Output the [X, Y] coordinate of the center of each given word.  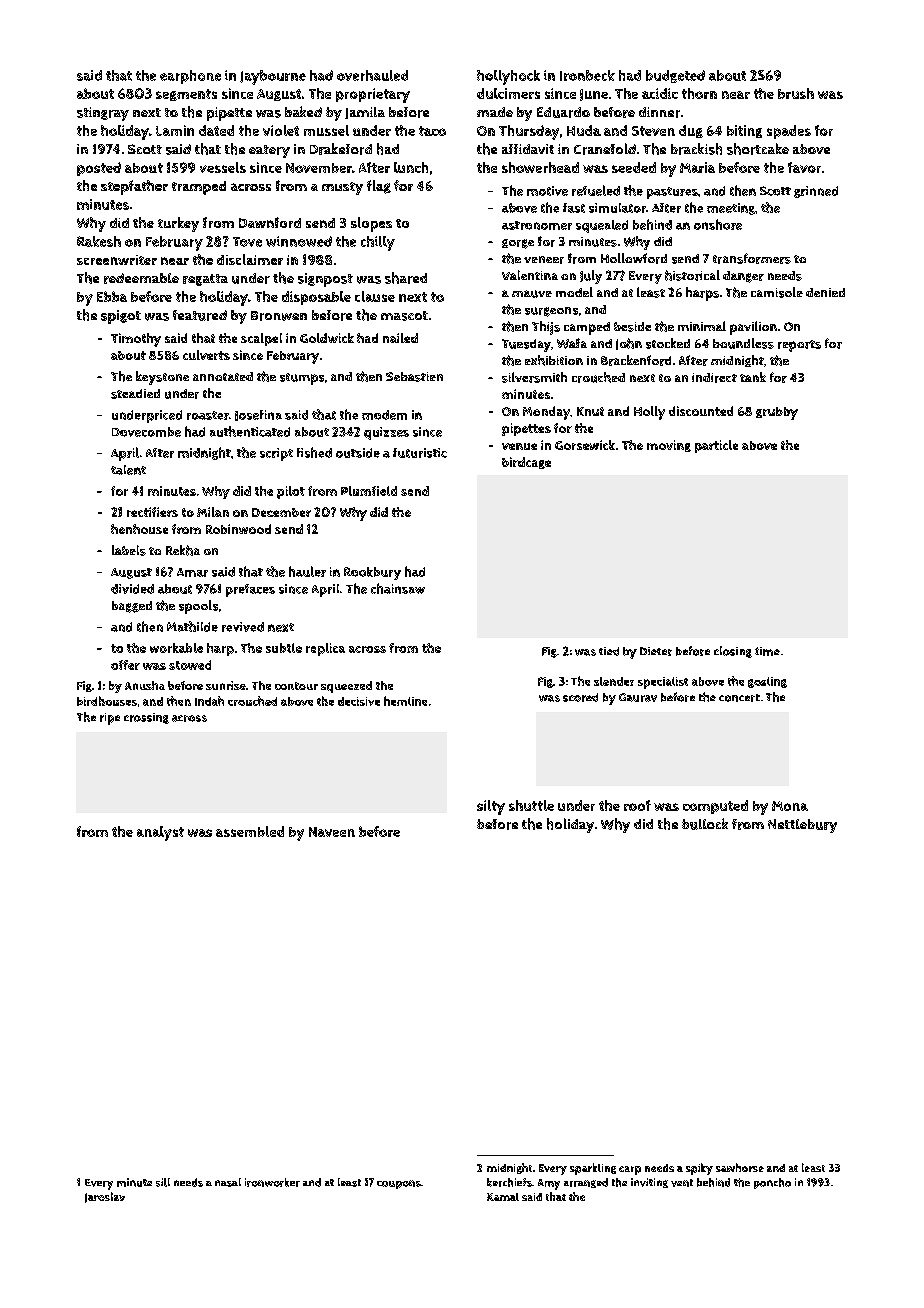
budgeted [675, 76]
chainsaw [398, 588]
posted [99, 169]
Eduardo [563, 112]
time [767, 651]
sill [163, 1182]
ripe [110, 719]
